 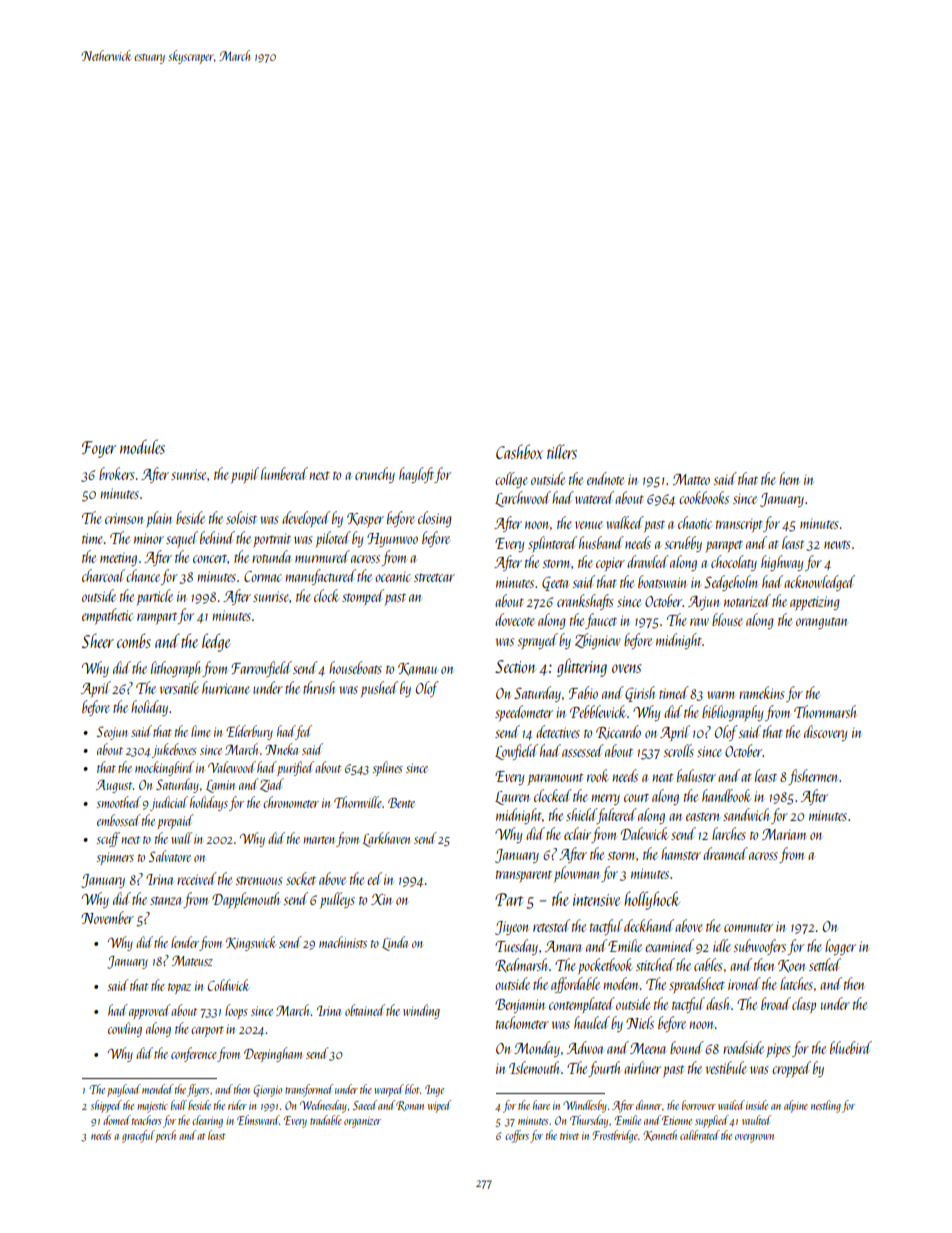 What do you see at coordinates (417, 669) in the screenshot?
I see `Kamau` at bounding box center [417, 669].
